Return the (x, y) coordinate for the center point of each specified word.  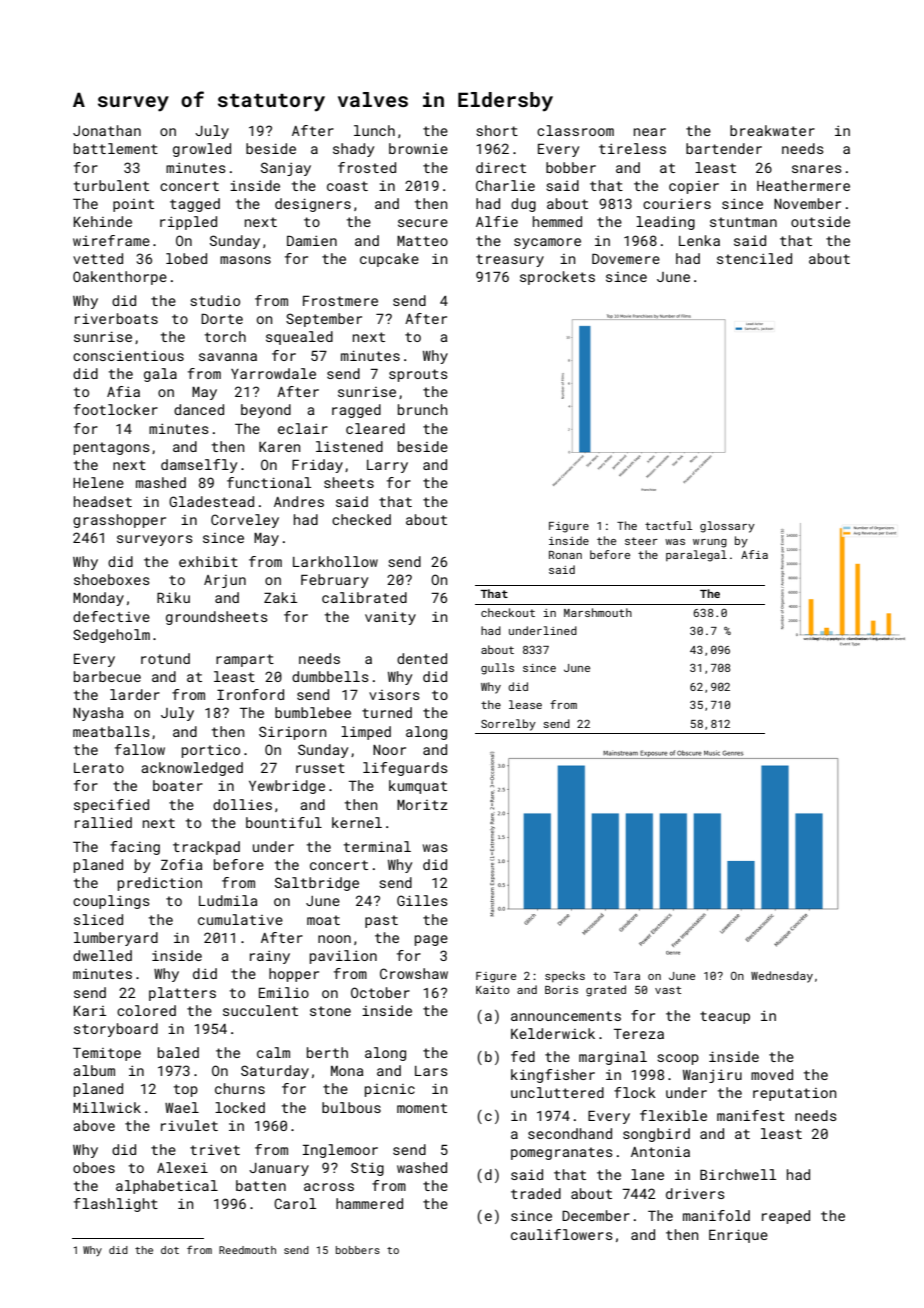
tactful (669, 525)
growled (202, 150)
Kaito (493, 990)
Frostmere (340, 301)
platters (182, 994)
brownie (418, 148)
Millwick (107, 1107)
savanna (228, 357)
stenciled (754, 258)
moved (772, 1074)
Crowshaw (414, 973)
